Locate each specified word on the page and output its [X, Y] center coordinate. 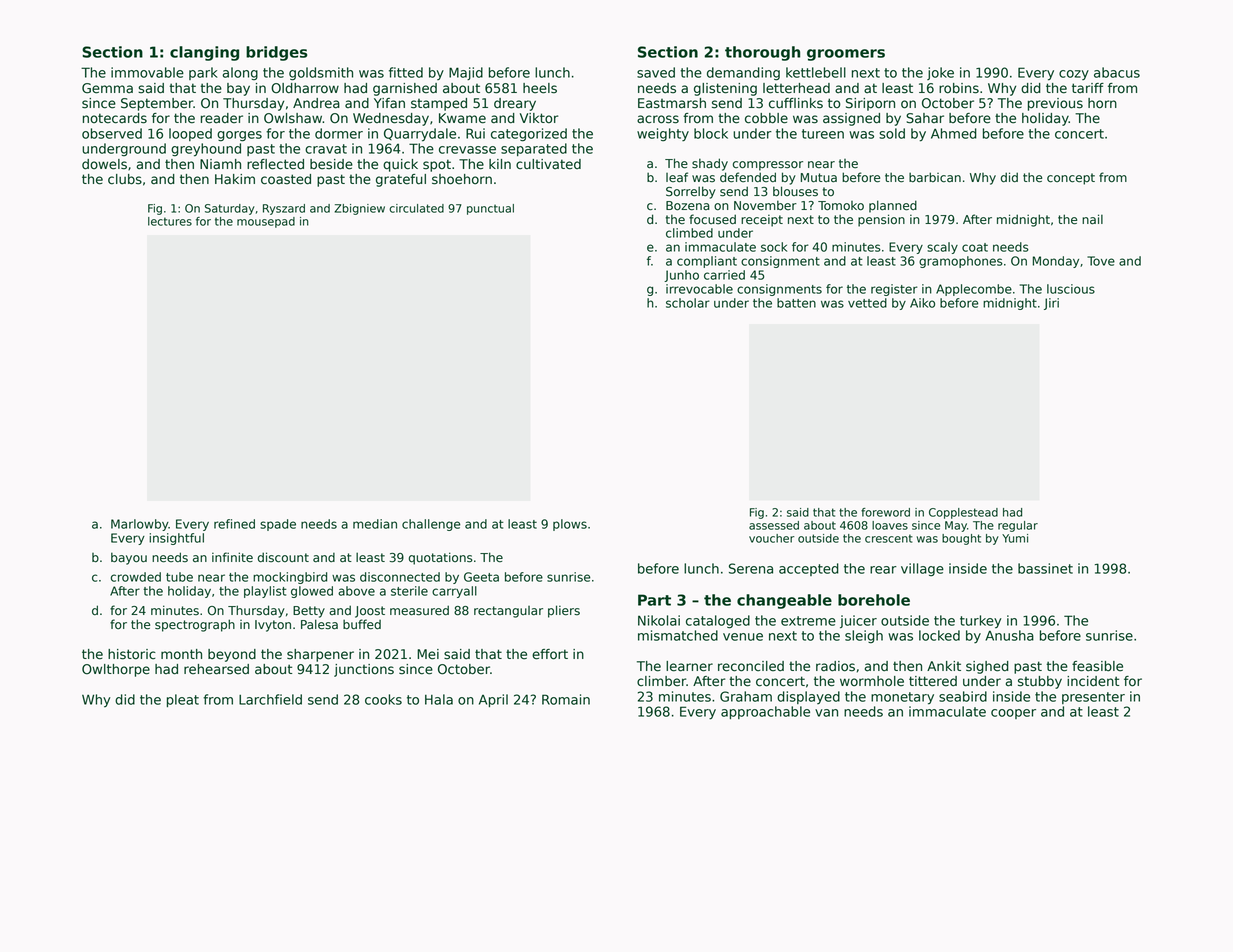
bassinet [1045, 568]
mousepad [266, 222]
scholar [688, 303]
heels [540, 88]
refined [234, 524]
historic [132, 654]
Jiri [1051, 304]
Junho [681, 276]
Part [654, 600]
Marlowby [140, 525]
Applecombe [974, 290]
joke [940, 73]
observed [112, 133]
